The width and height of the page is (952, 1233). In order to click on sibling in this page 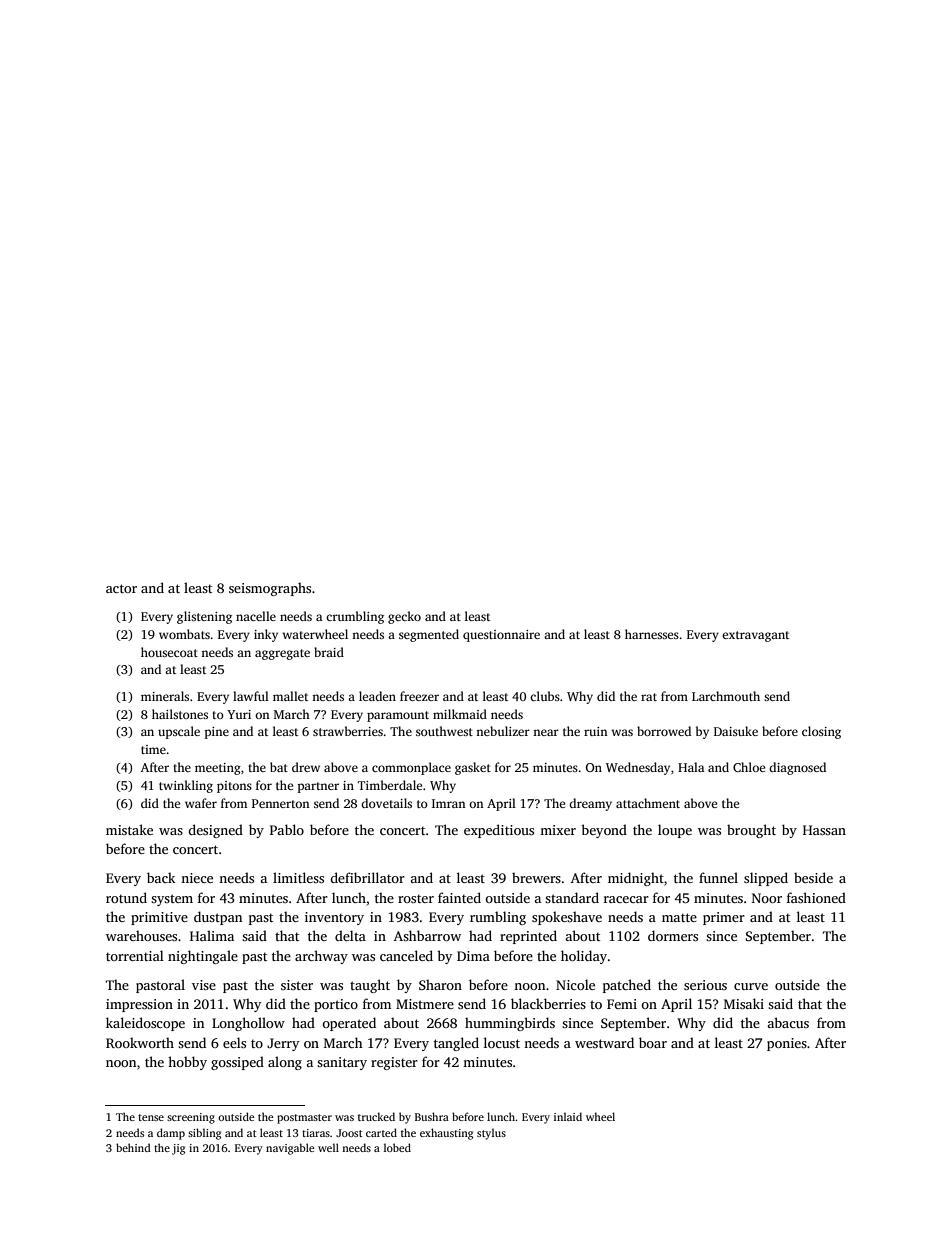, I will do `click(204, 1134)`.
